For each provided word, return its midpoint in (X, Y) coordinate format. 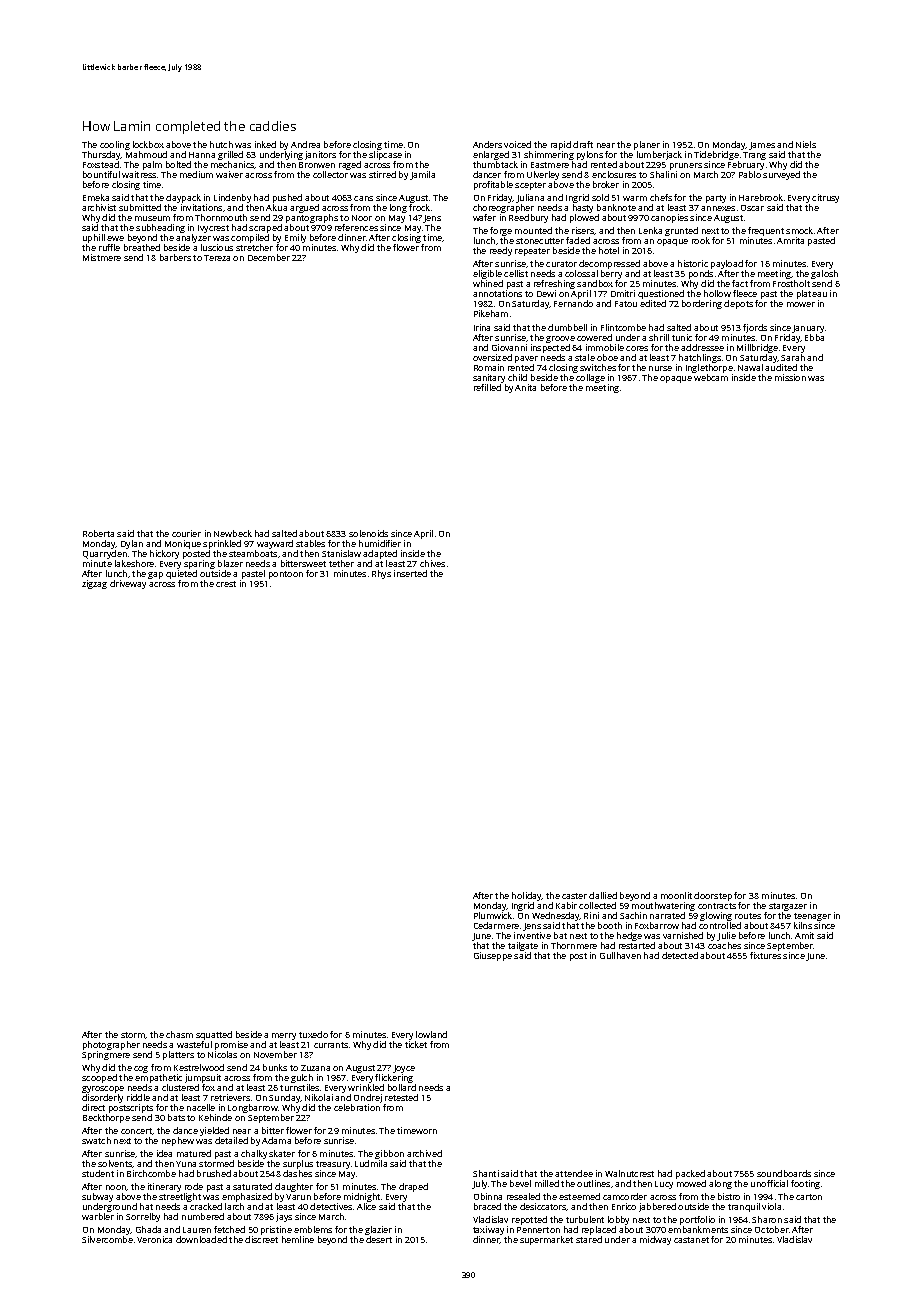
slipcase (385, 155)
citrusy (825, 198)
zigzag (94, 584)
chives (432, 563)
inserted (410, 573)
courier (186, 533)
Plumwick (493, 915)
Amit (804, 935)
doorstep (713, 896)
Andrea (305, 144)
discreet (261, 1239)
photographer (111, 1045)
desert (379, 1239)
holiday (527, 896)
